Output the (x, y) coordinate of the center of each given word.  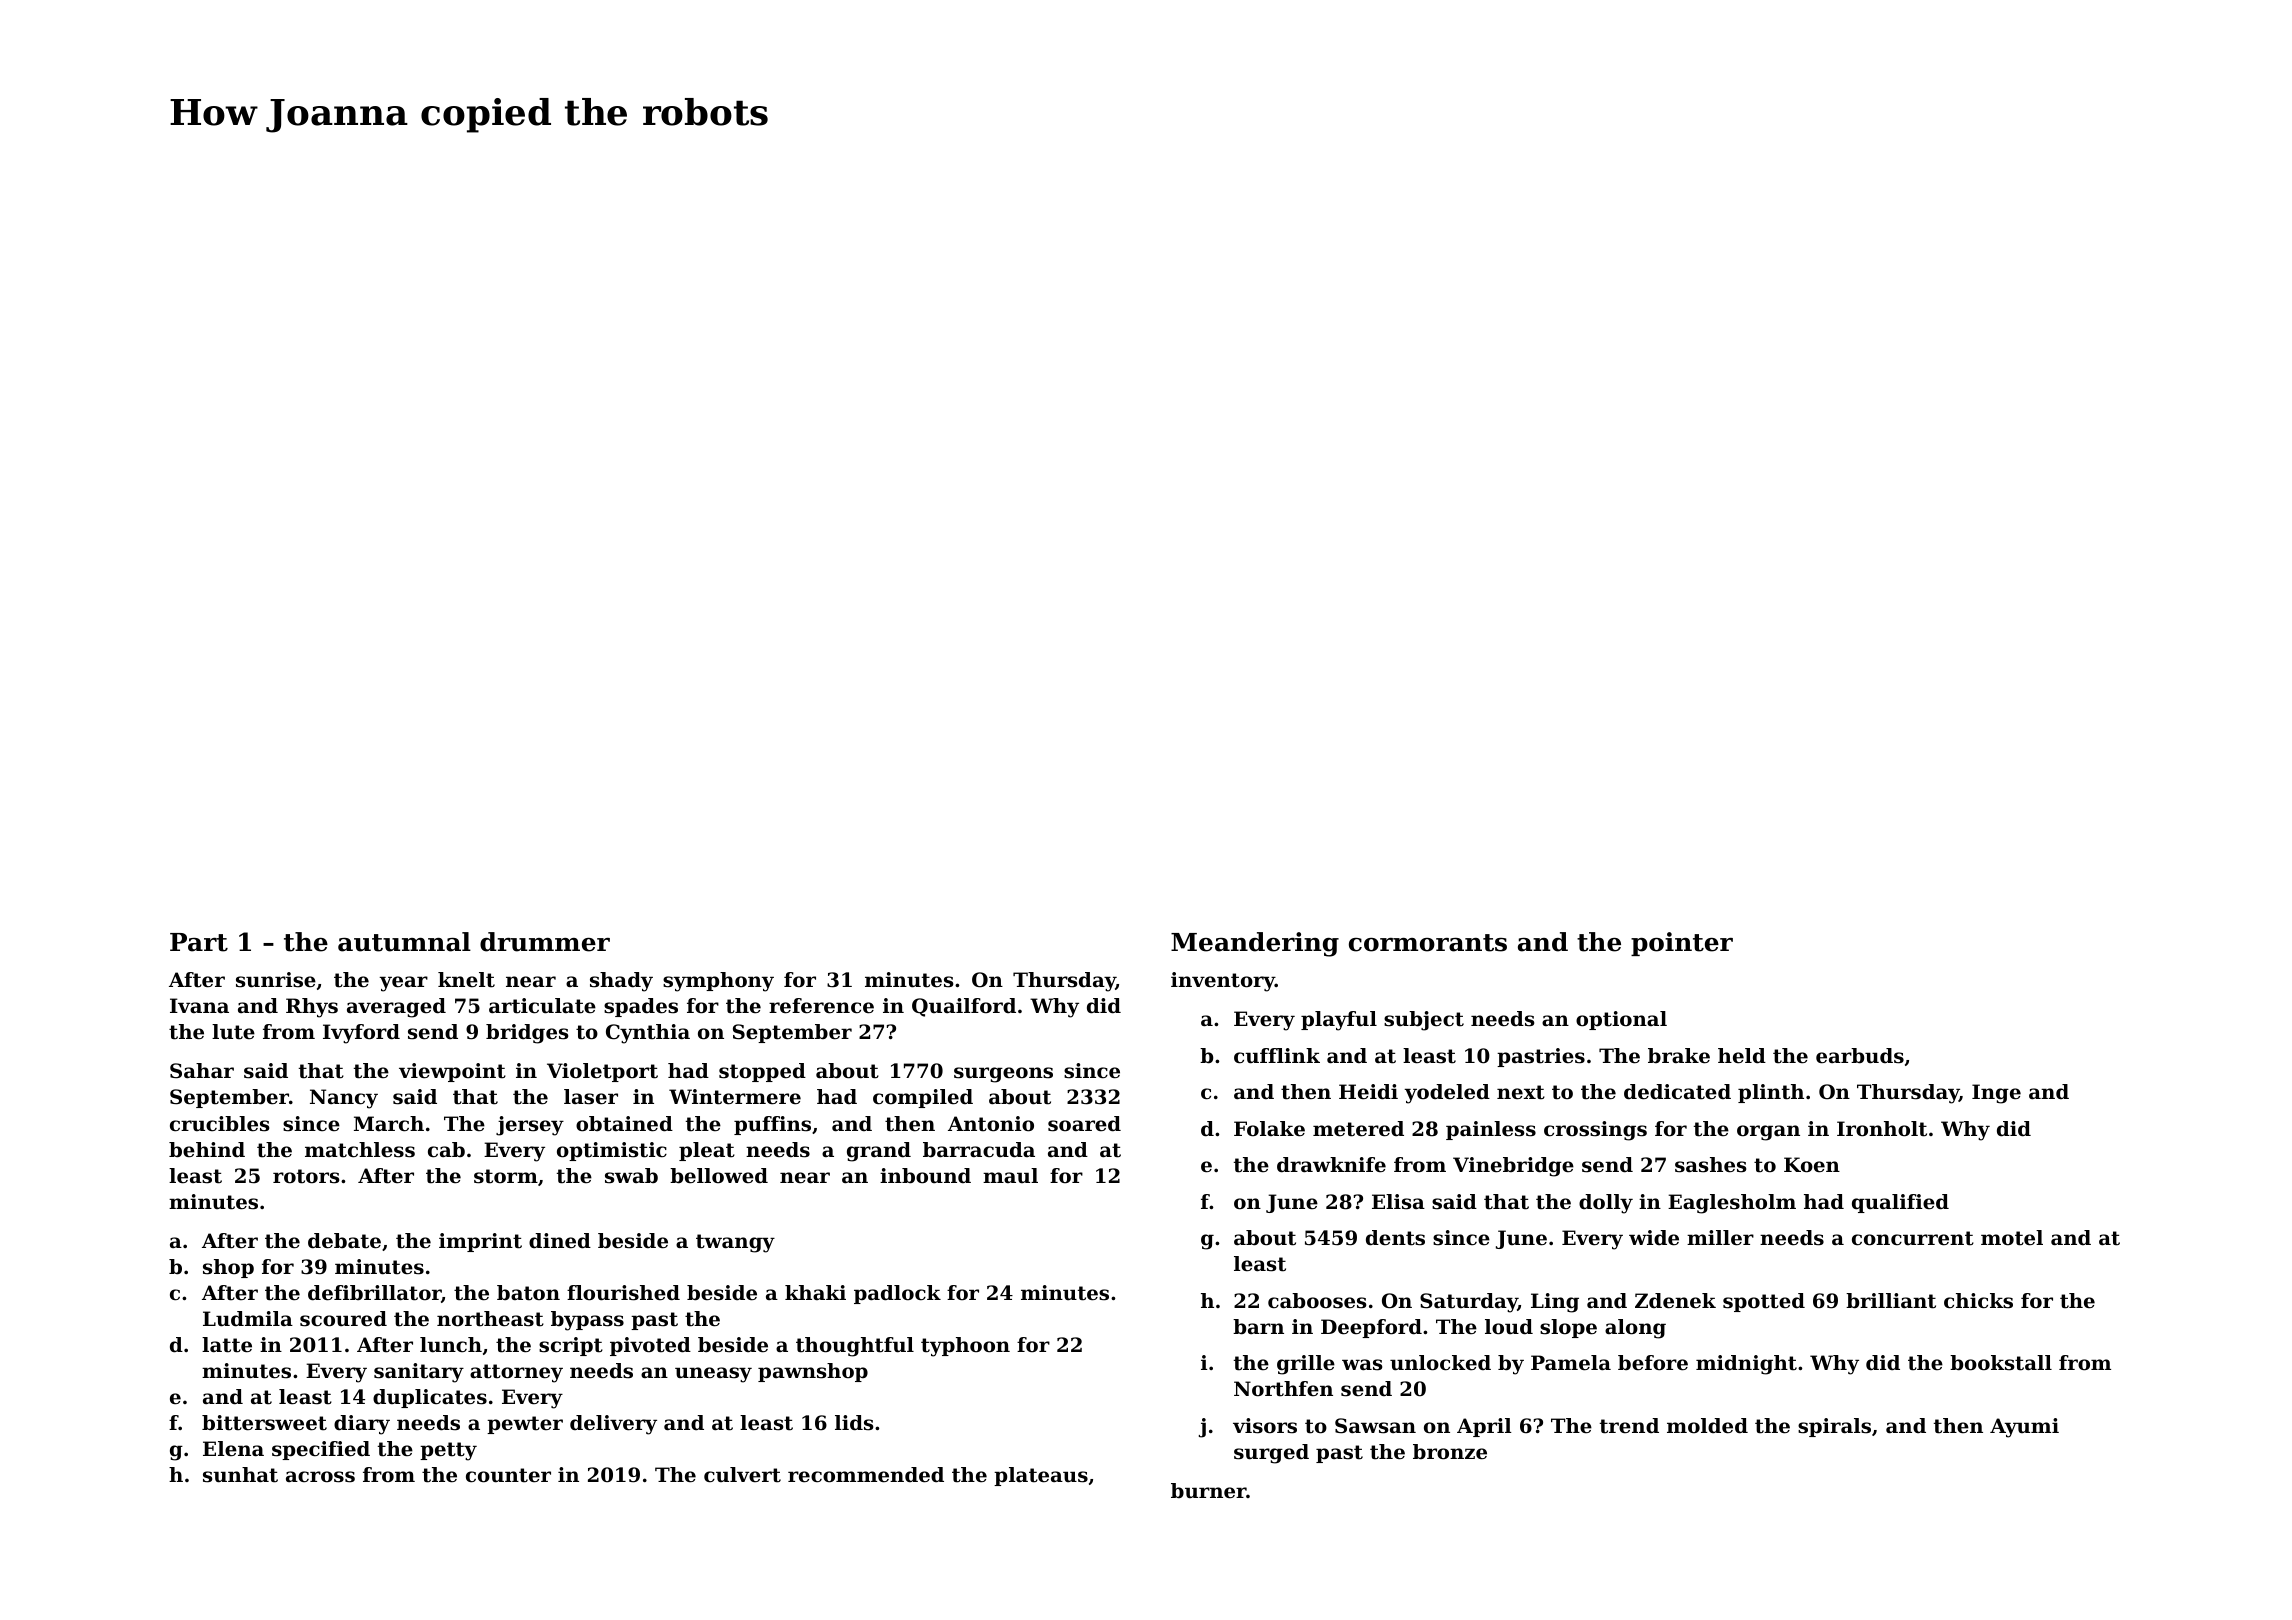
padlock (897, 1294)
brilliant (1891, 1301)
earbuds (1860, 1056)
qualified (1900, 1203)
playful (1339, 1021)
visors (1265, 1426)
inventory (1223, 982)
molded (1707, 1426)
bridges (527, 1034)
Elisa (1398, 1202)
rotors (306, 1176)
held (1742, 1056)
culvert (742, 1475)
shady (621, 982)
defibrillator (374, 1293)
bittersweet (264, 1423)
